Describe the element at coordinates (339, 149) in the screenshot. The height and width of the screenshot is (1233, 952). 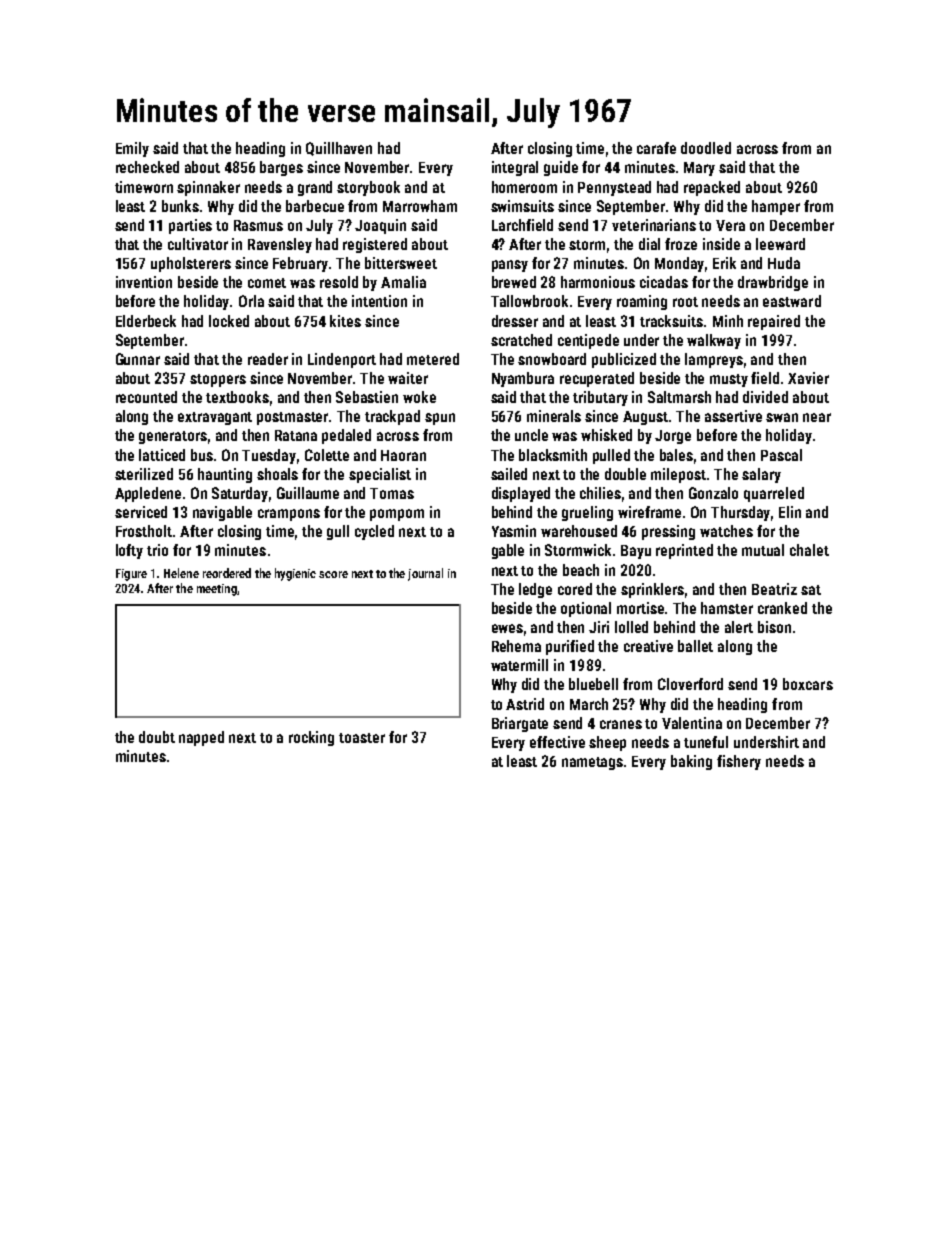
I see `Quillhaven` at that location.
